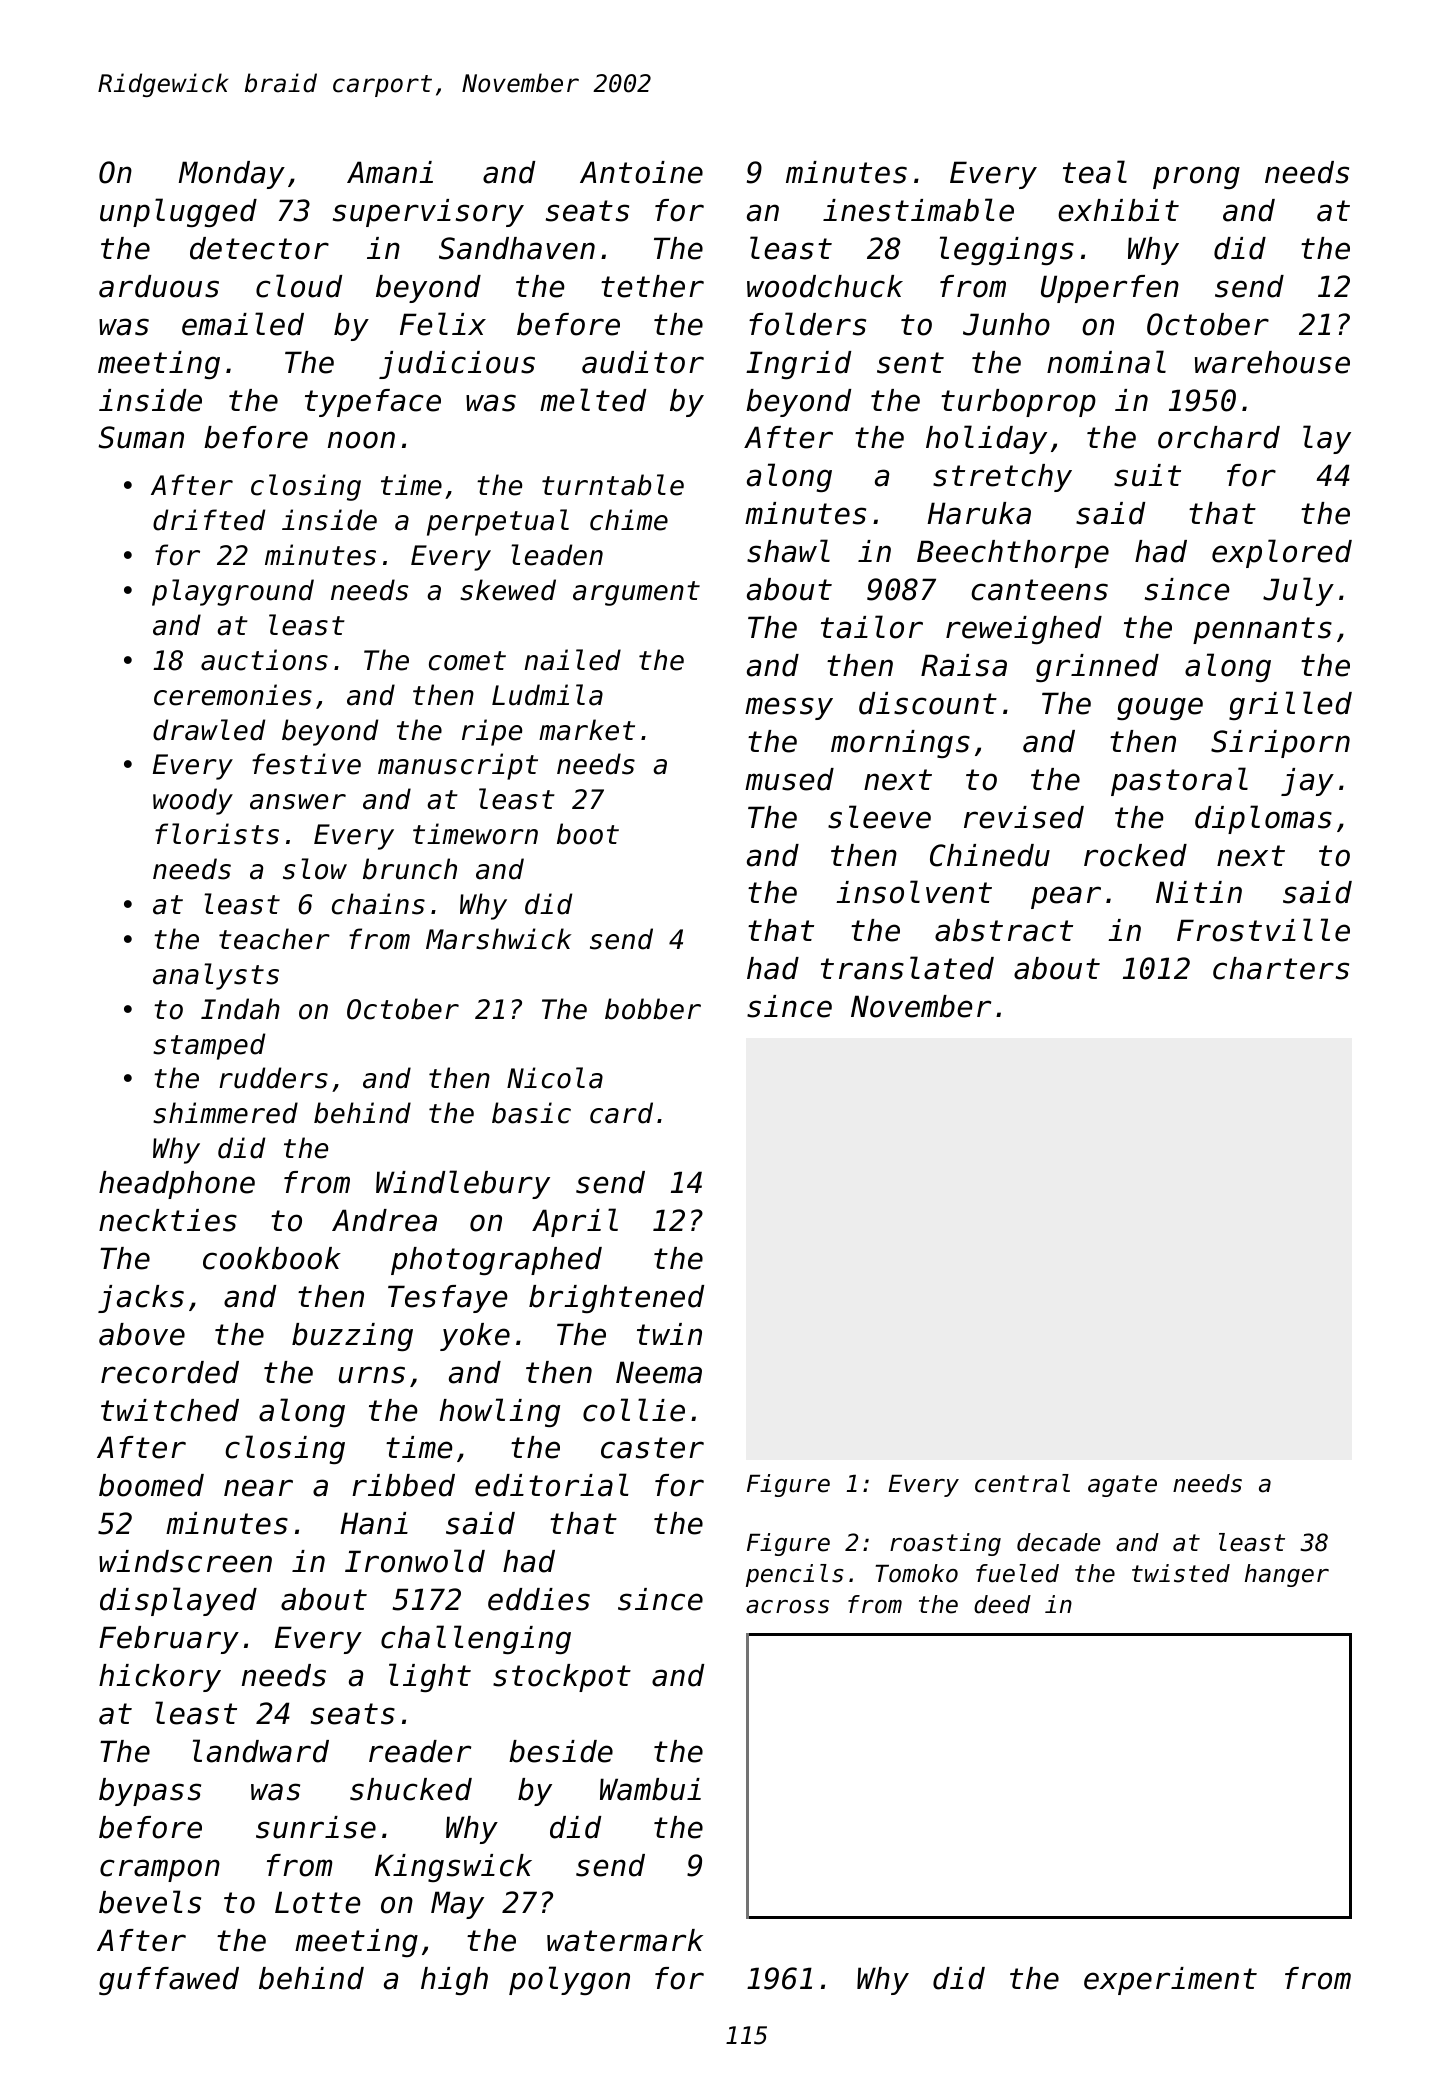 The image size is (1450, 2100). What do you see at coordinates (233, 695) in the screenshot?
I see `ceremonies` at bounding box center [233, 695].
